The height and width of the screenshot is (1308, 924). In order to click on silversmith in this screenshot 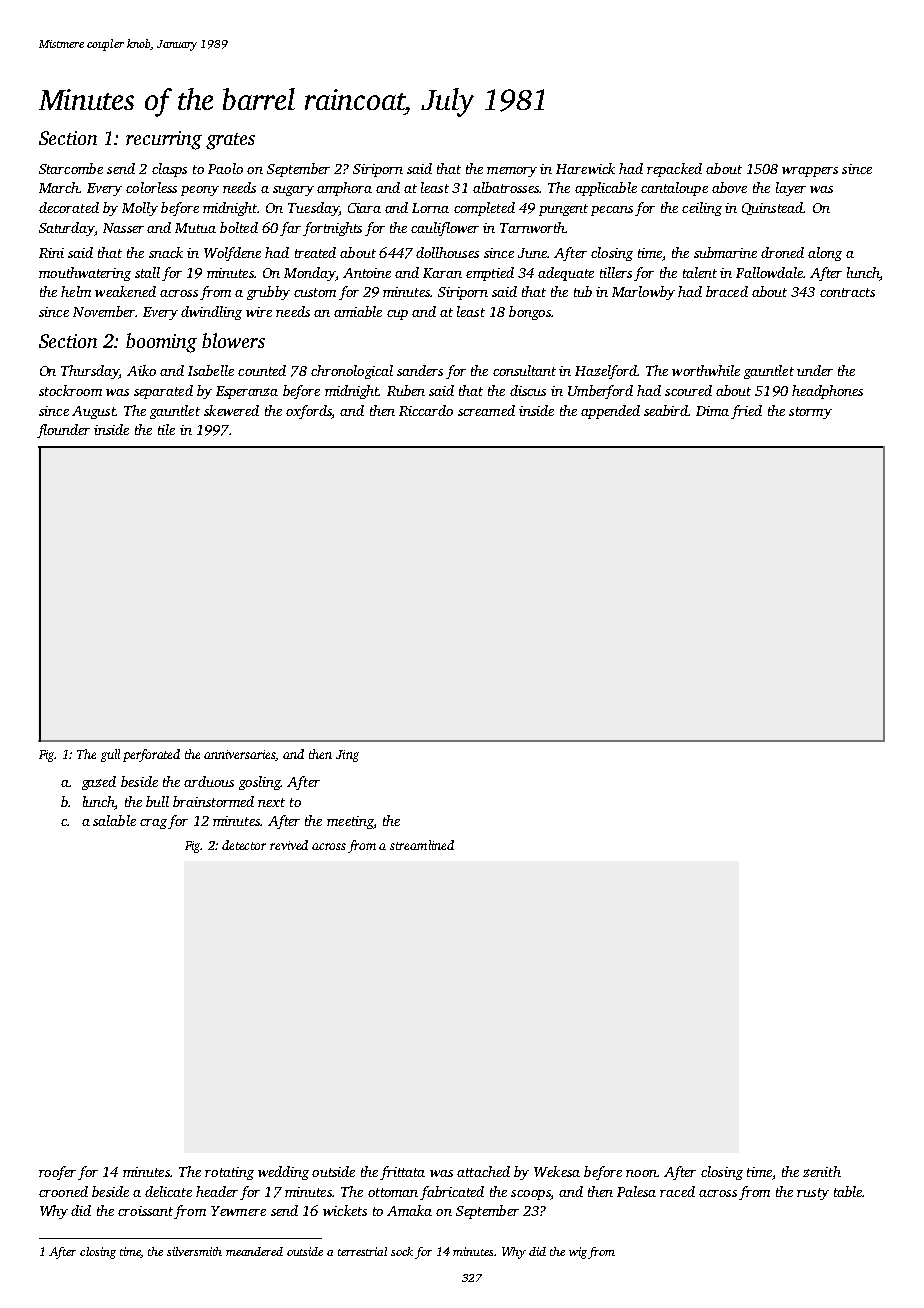, I will do `click(194, 1251)`.
